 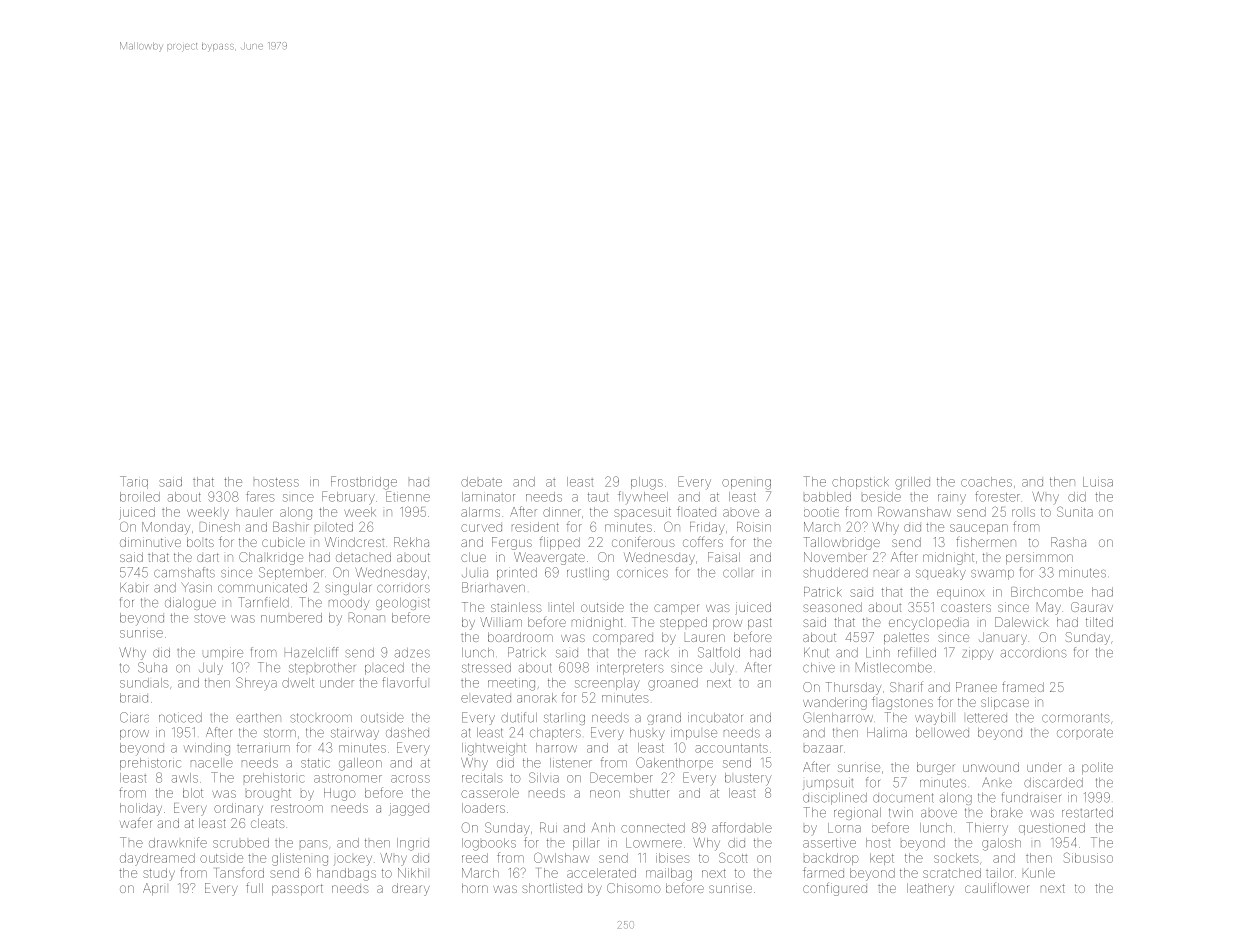 What do you see at coordinates (298, 683) in the page?
I see `dwelt` at bounding box center [298, 683].
